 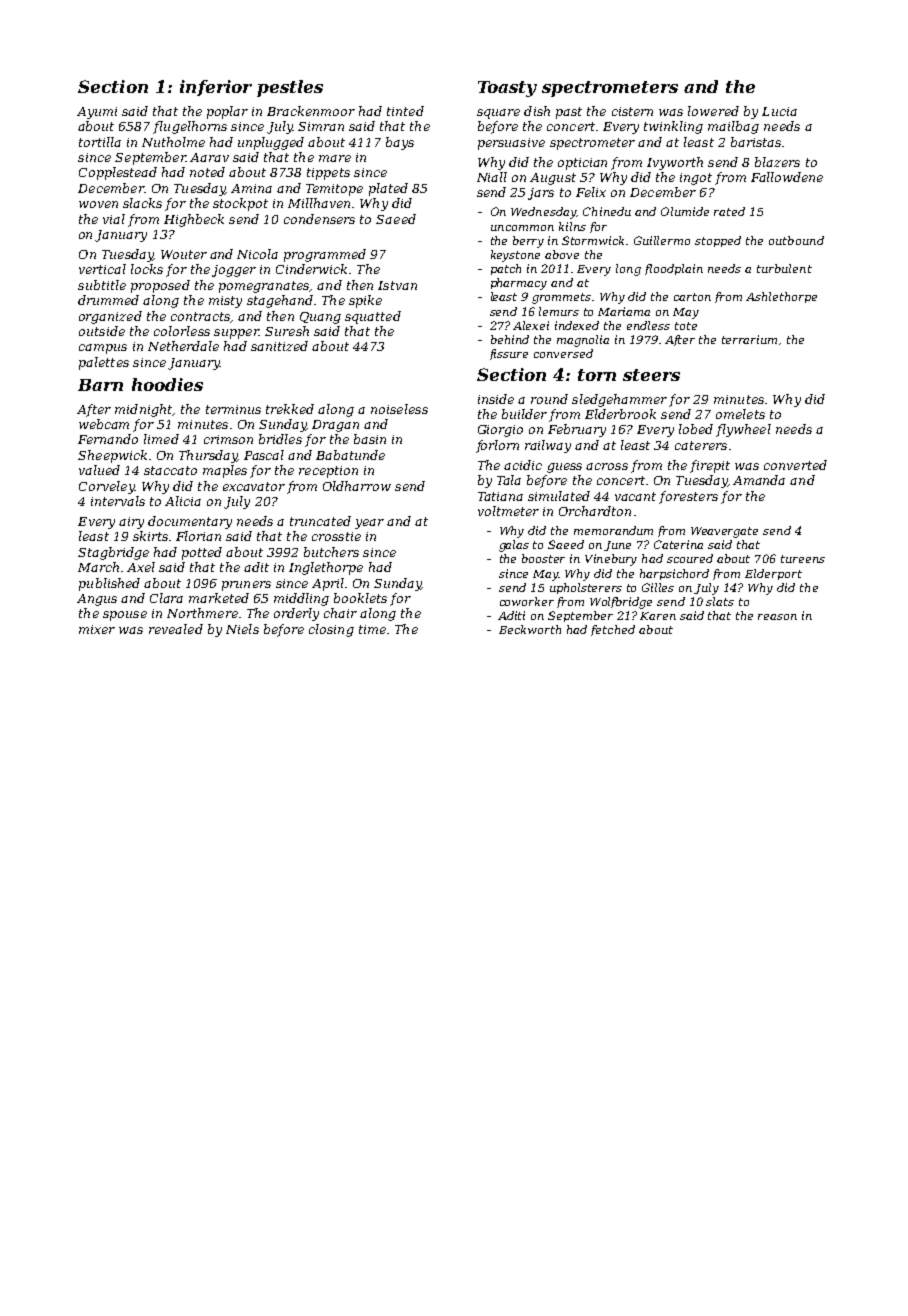 What do you see at coordinates (240, 204) in the document?
I see `stockpot` at bounding box center [240, 204].
